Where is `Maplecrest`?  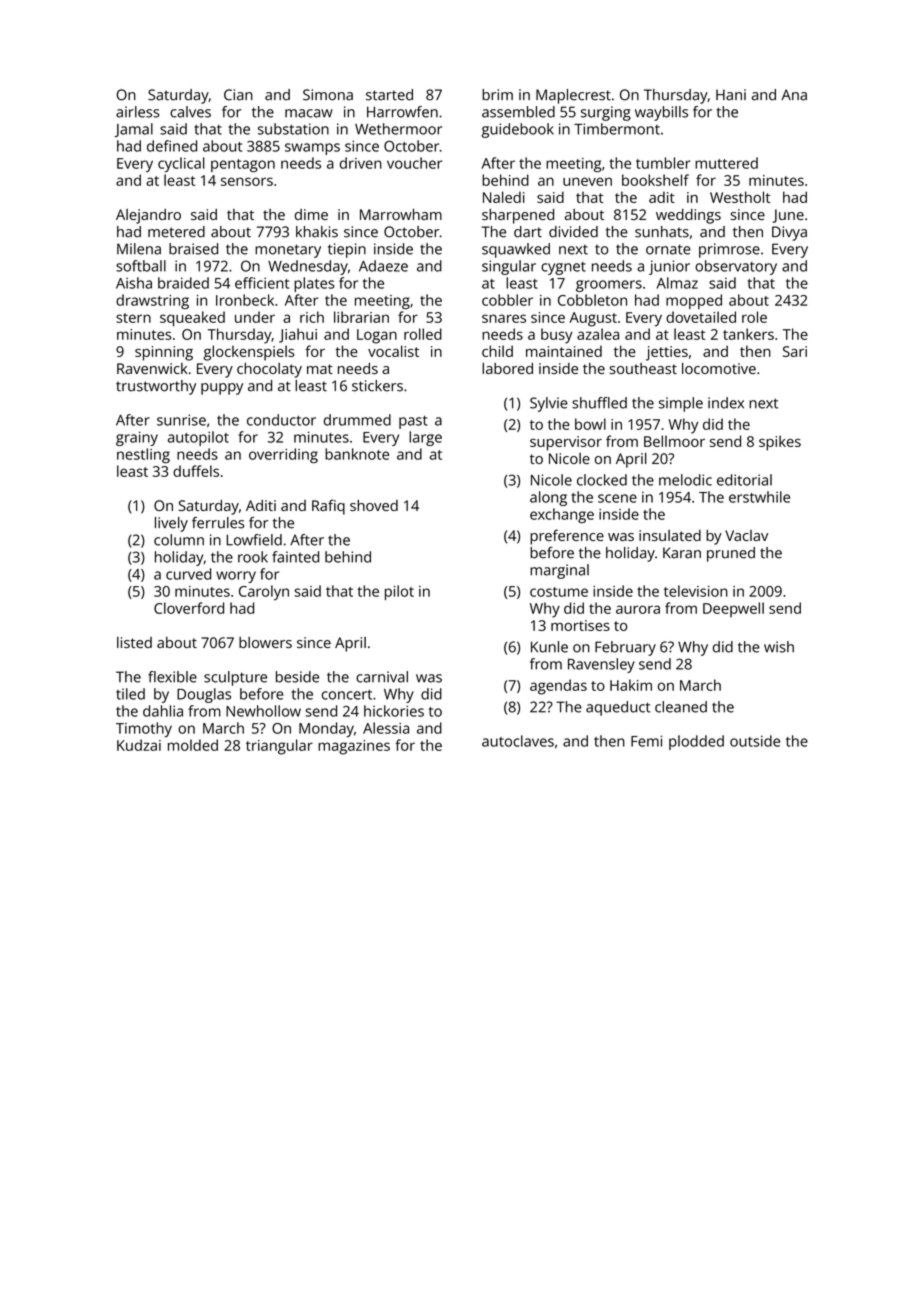 Maplecrest is located at coordinates (573, 96).
